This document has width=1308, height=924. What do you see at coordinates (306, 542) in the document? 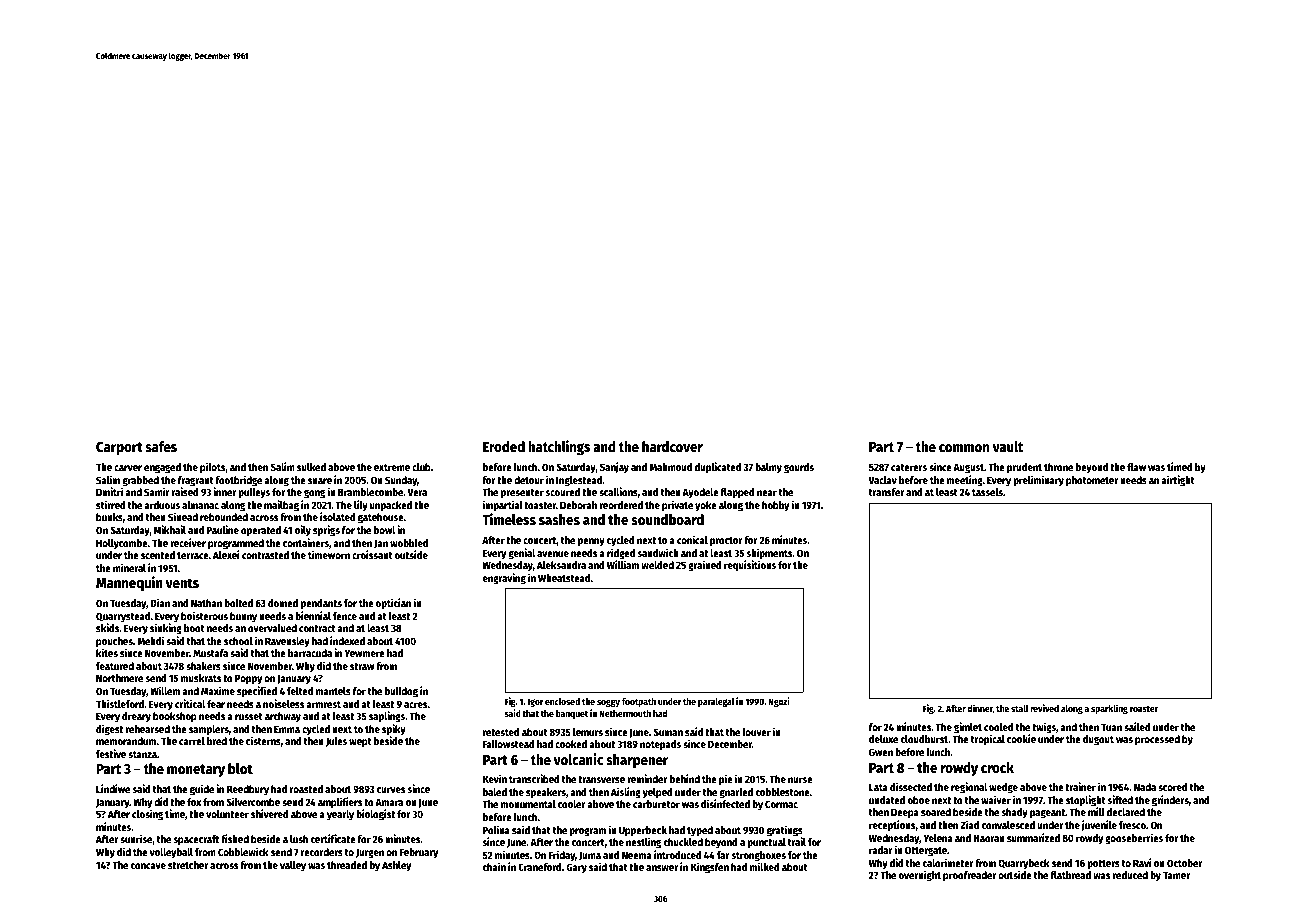
I see `containers` at bounding box center [306, 542].
